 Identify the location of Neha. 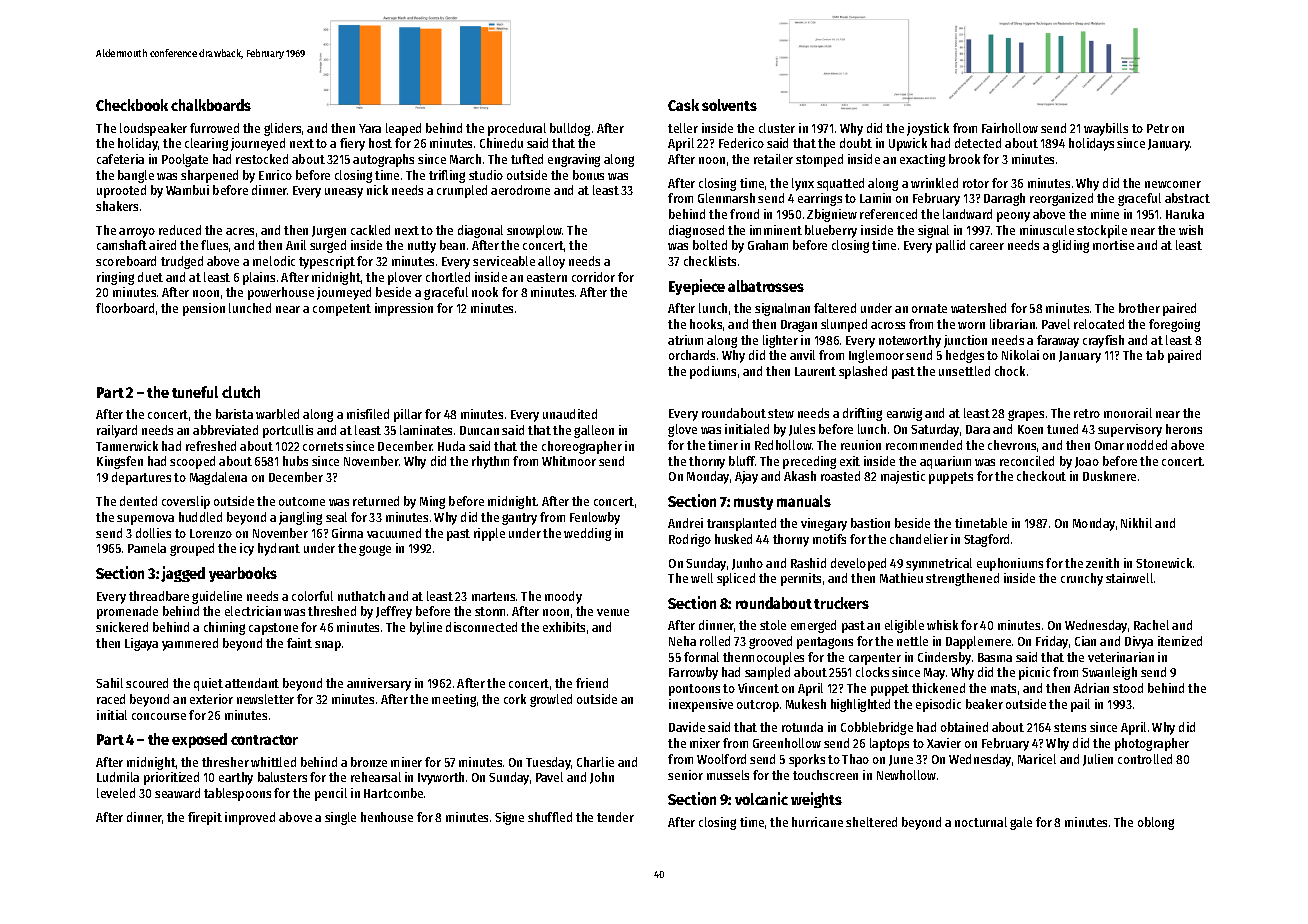
(682, 641).
